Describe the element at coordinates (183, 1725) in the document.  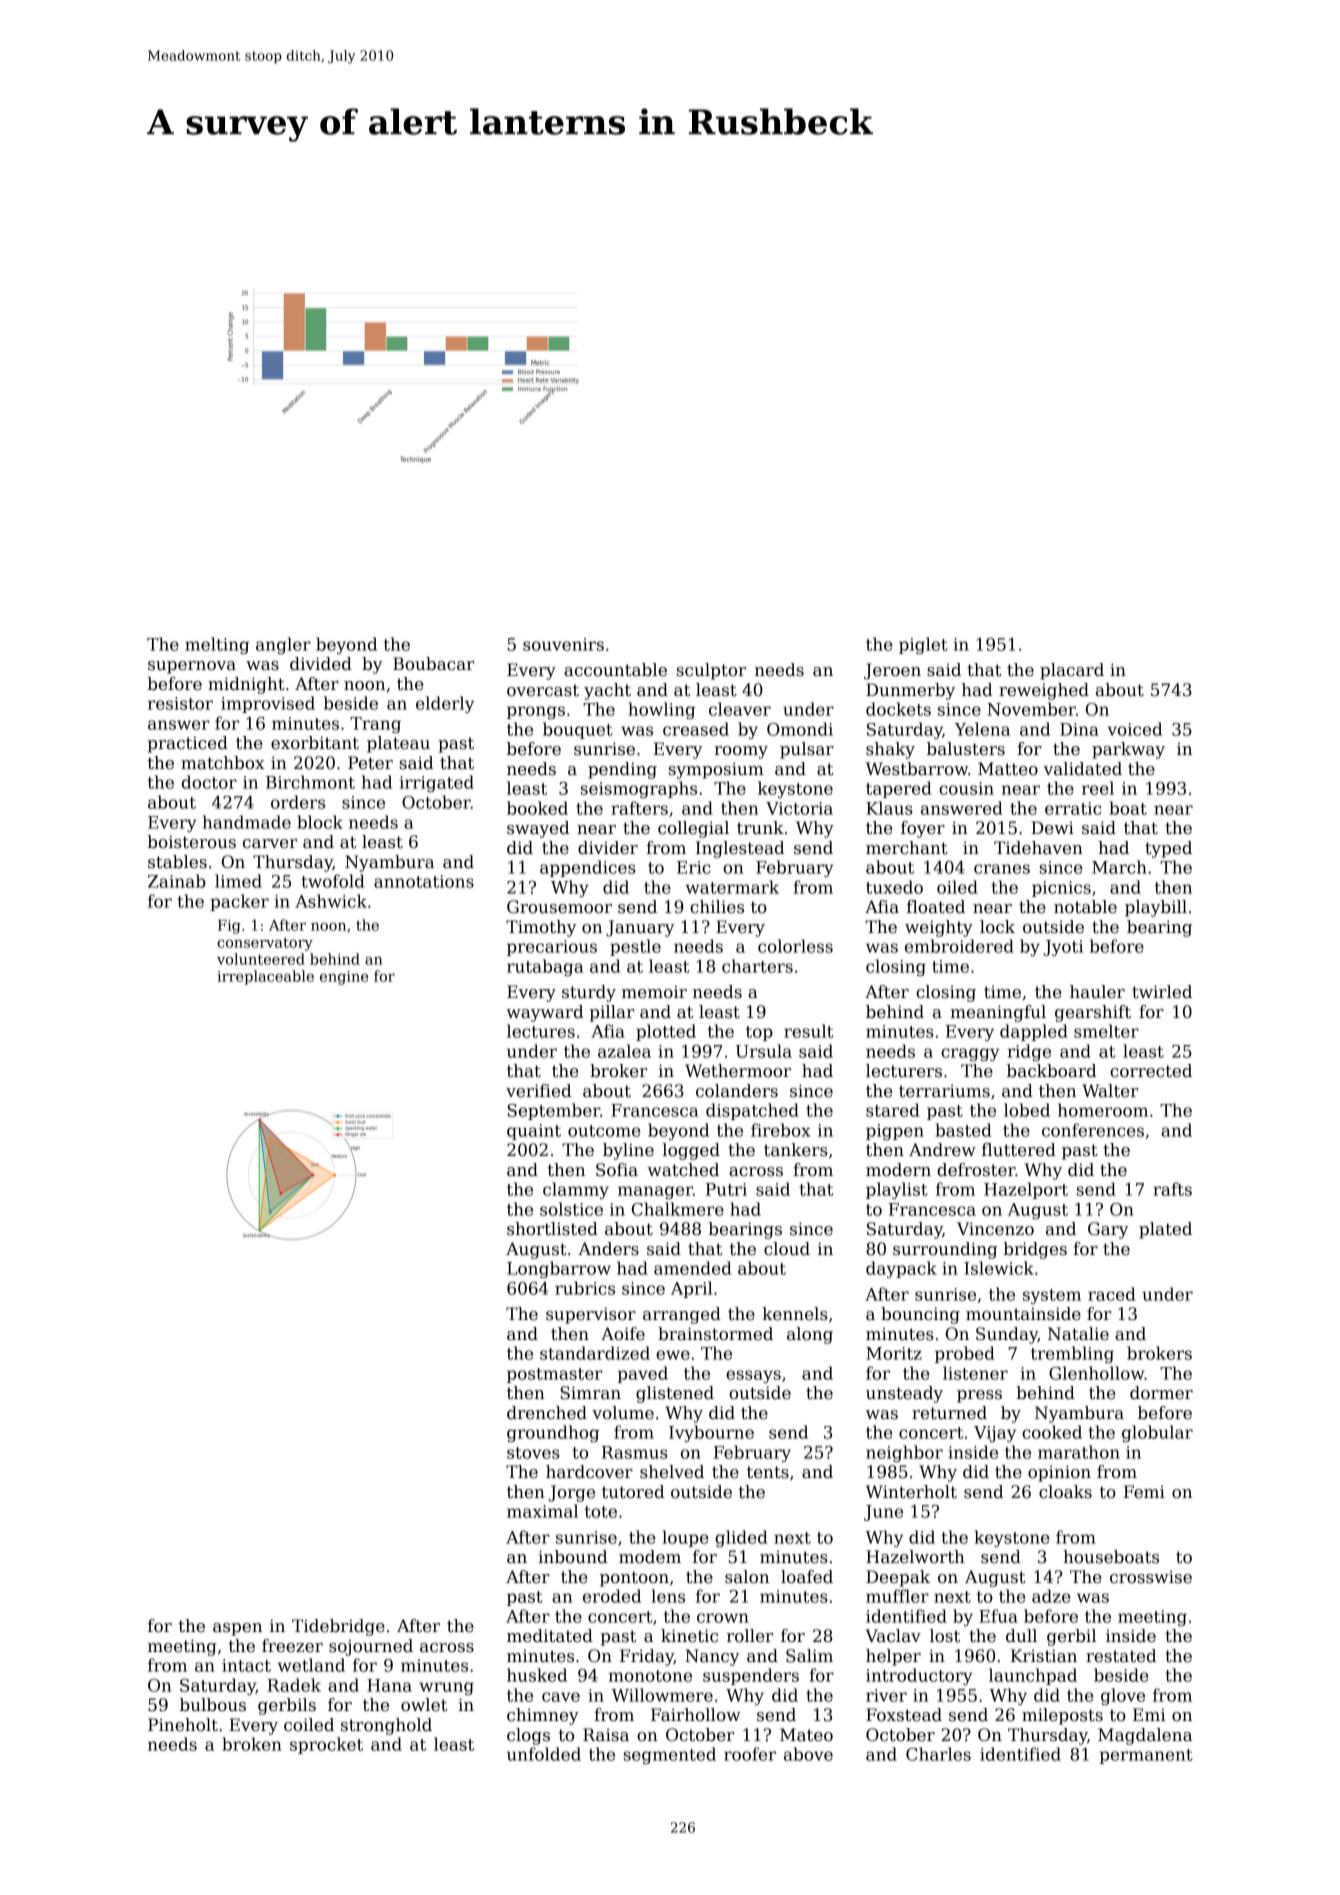
I see `Pineholt` at that location.
